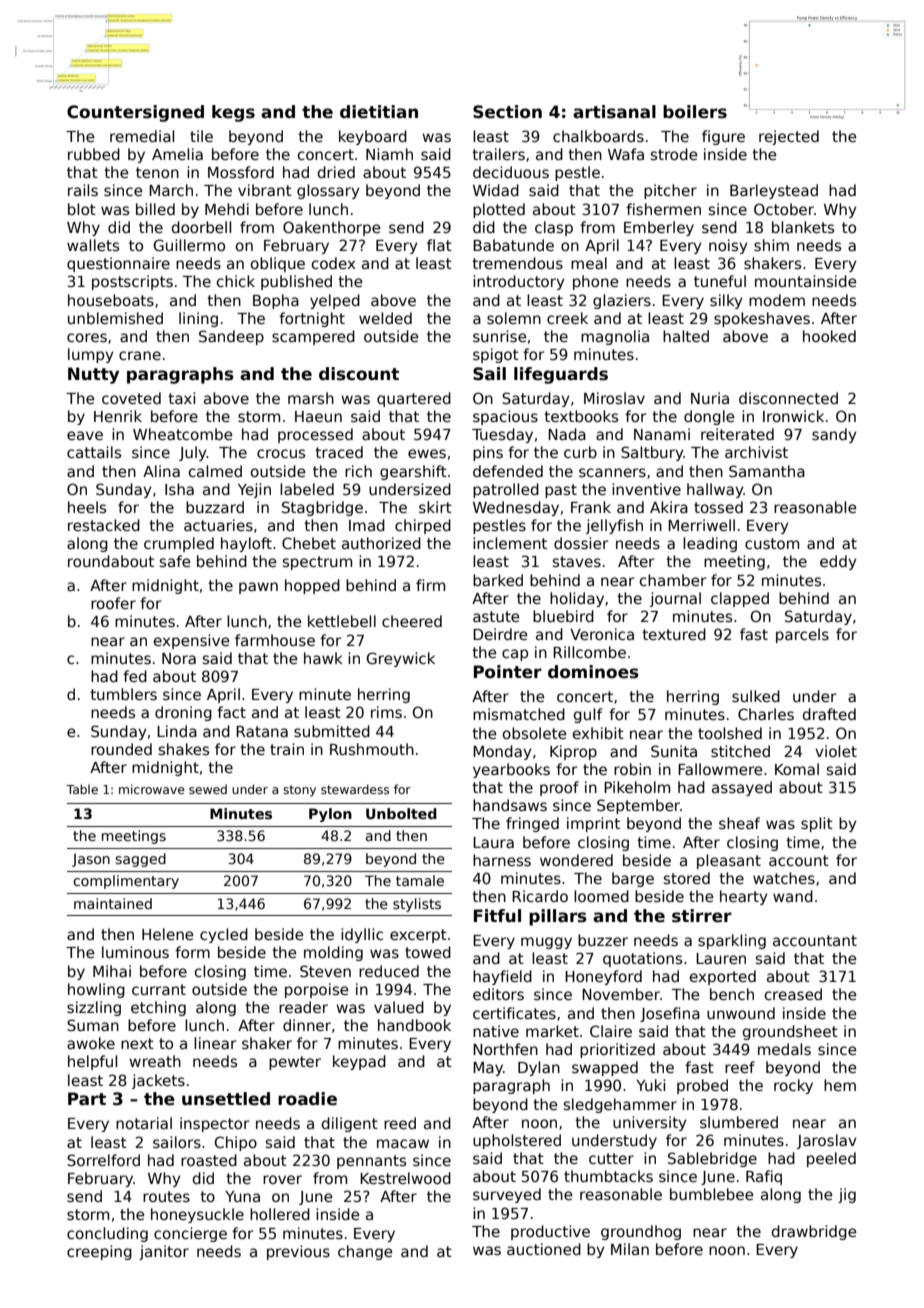  What do you see at coordinates (323, 658) in the screenshot?
I see `hawk` at bounding box center [323, 658].
